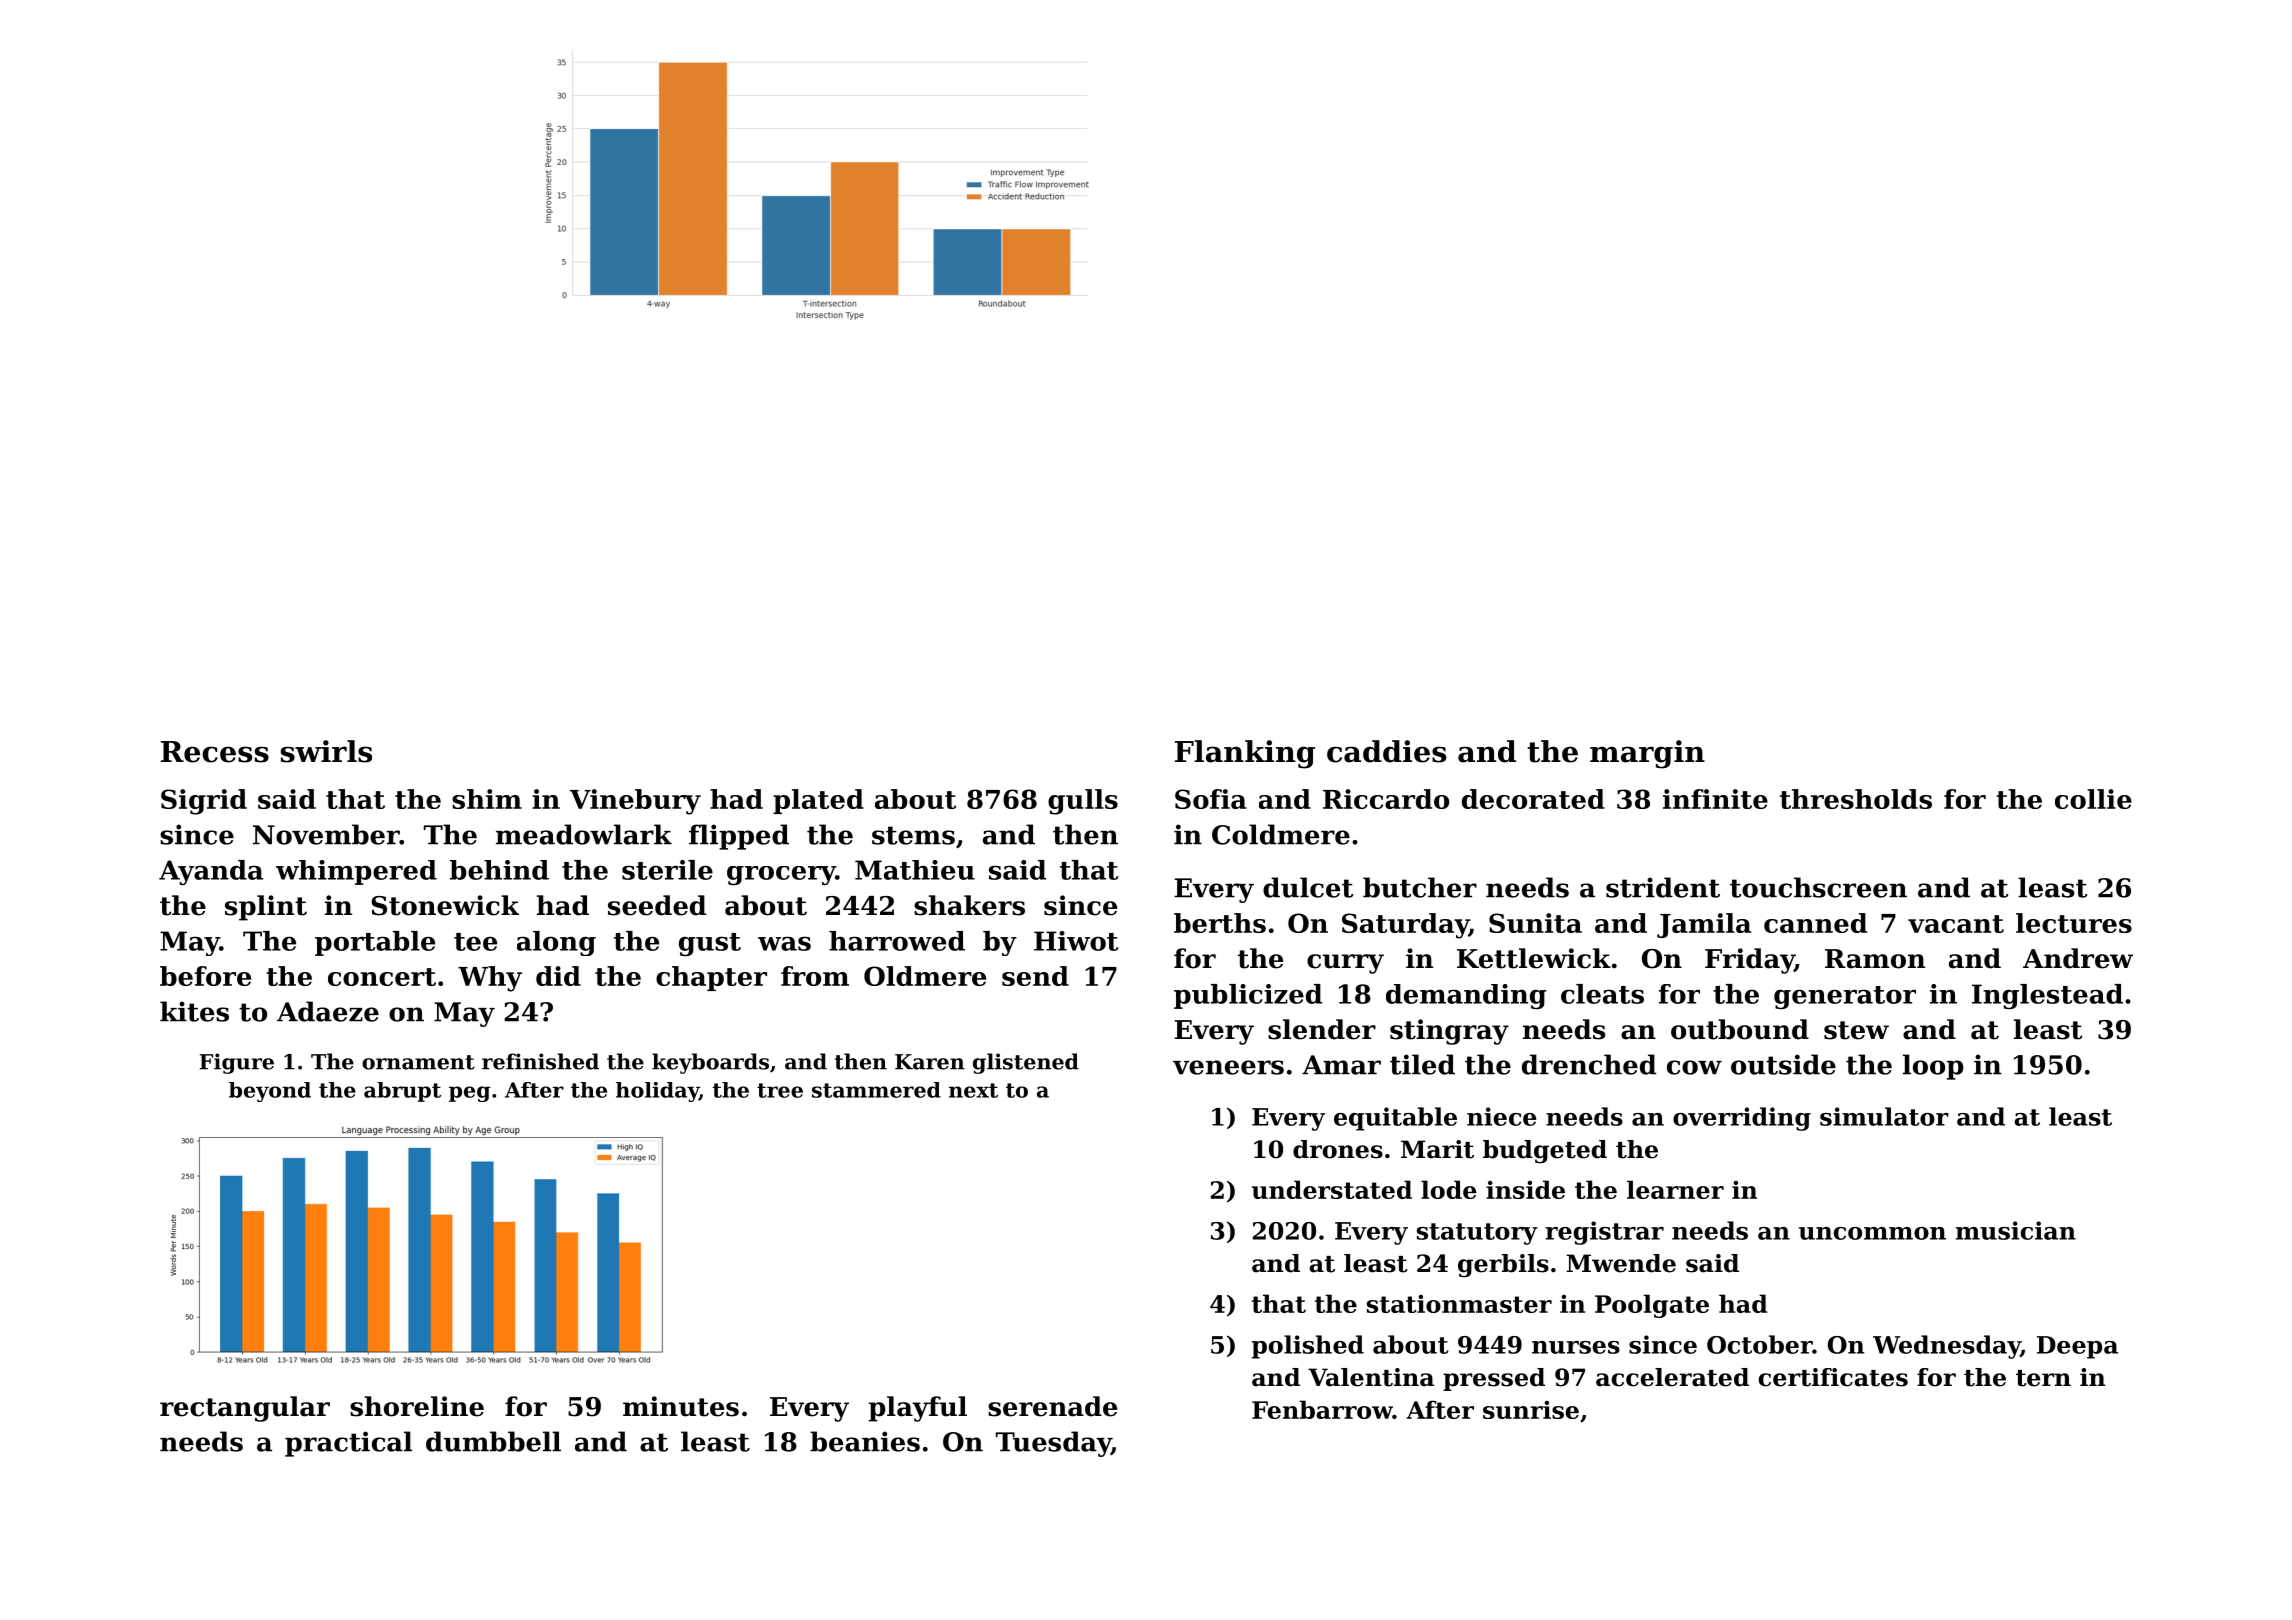  I want to click on Adaeze, so click(328, 1011).
